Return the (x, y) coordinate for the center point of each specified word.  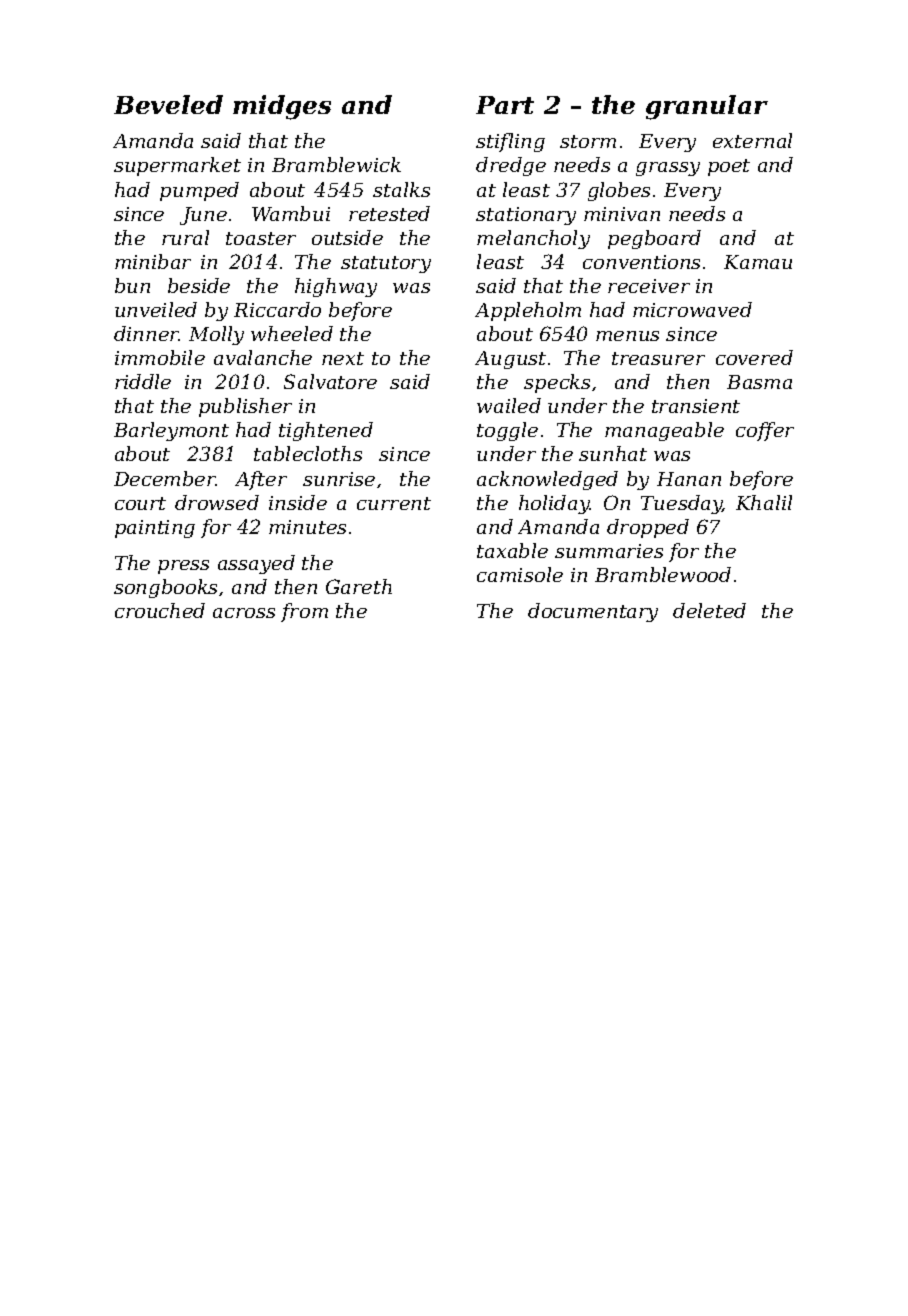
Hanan (689, 479)
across (244, 613)
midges (282, 107)
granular (707, 107)
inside (298, 502)
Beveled (168, 104)
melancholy (533, 239)
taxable (512, 550)
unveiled (156, 309)
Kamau (758, 262)
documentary (593, 612)
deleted (709, 610)
